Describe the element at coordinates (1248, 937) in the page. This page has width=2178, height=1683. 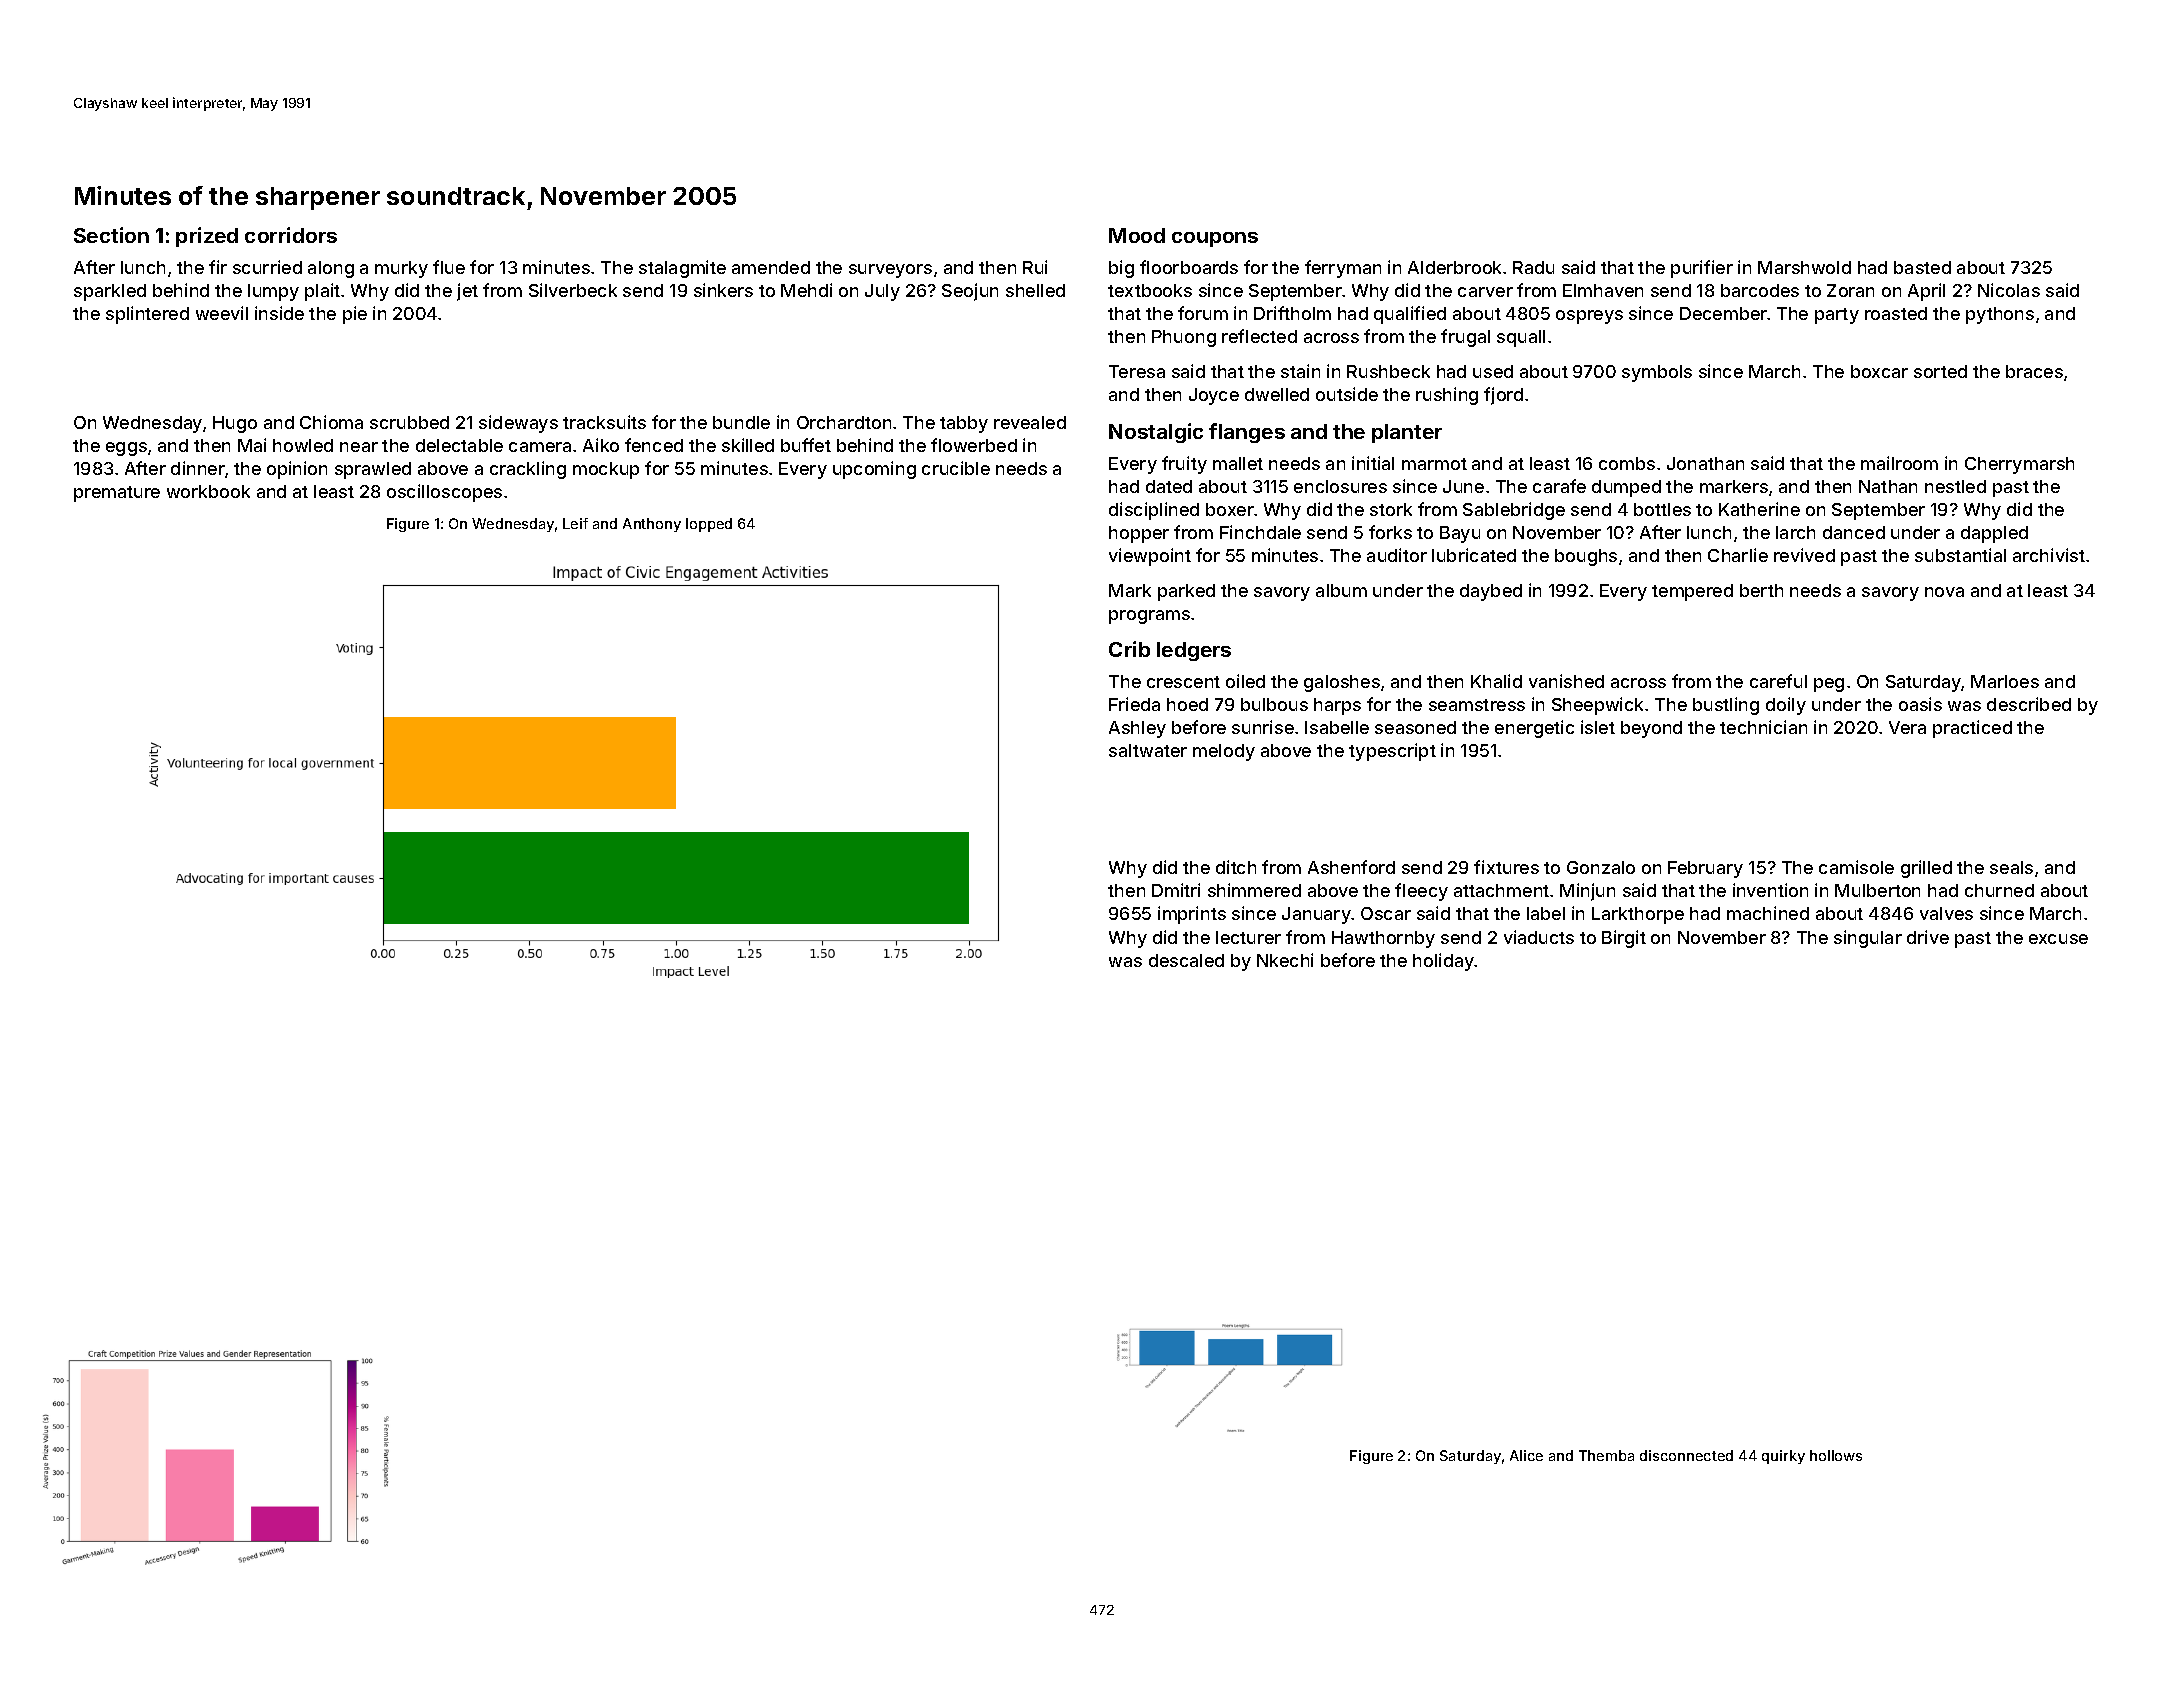
I see `lecturer` at that location.
